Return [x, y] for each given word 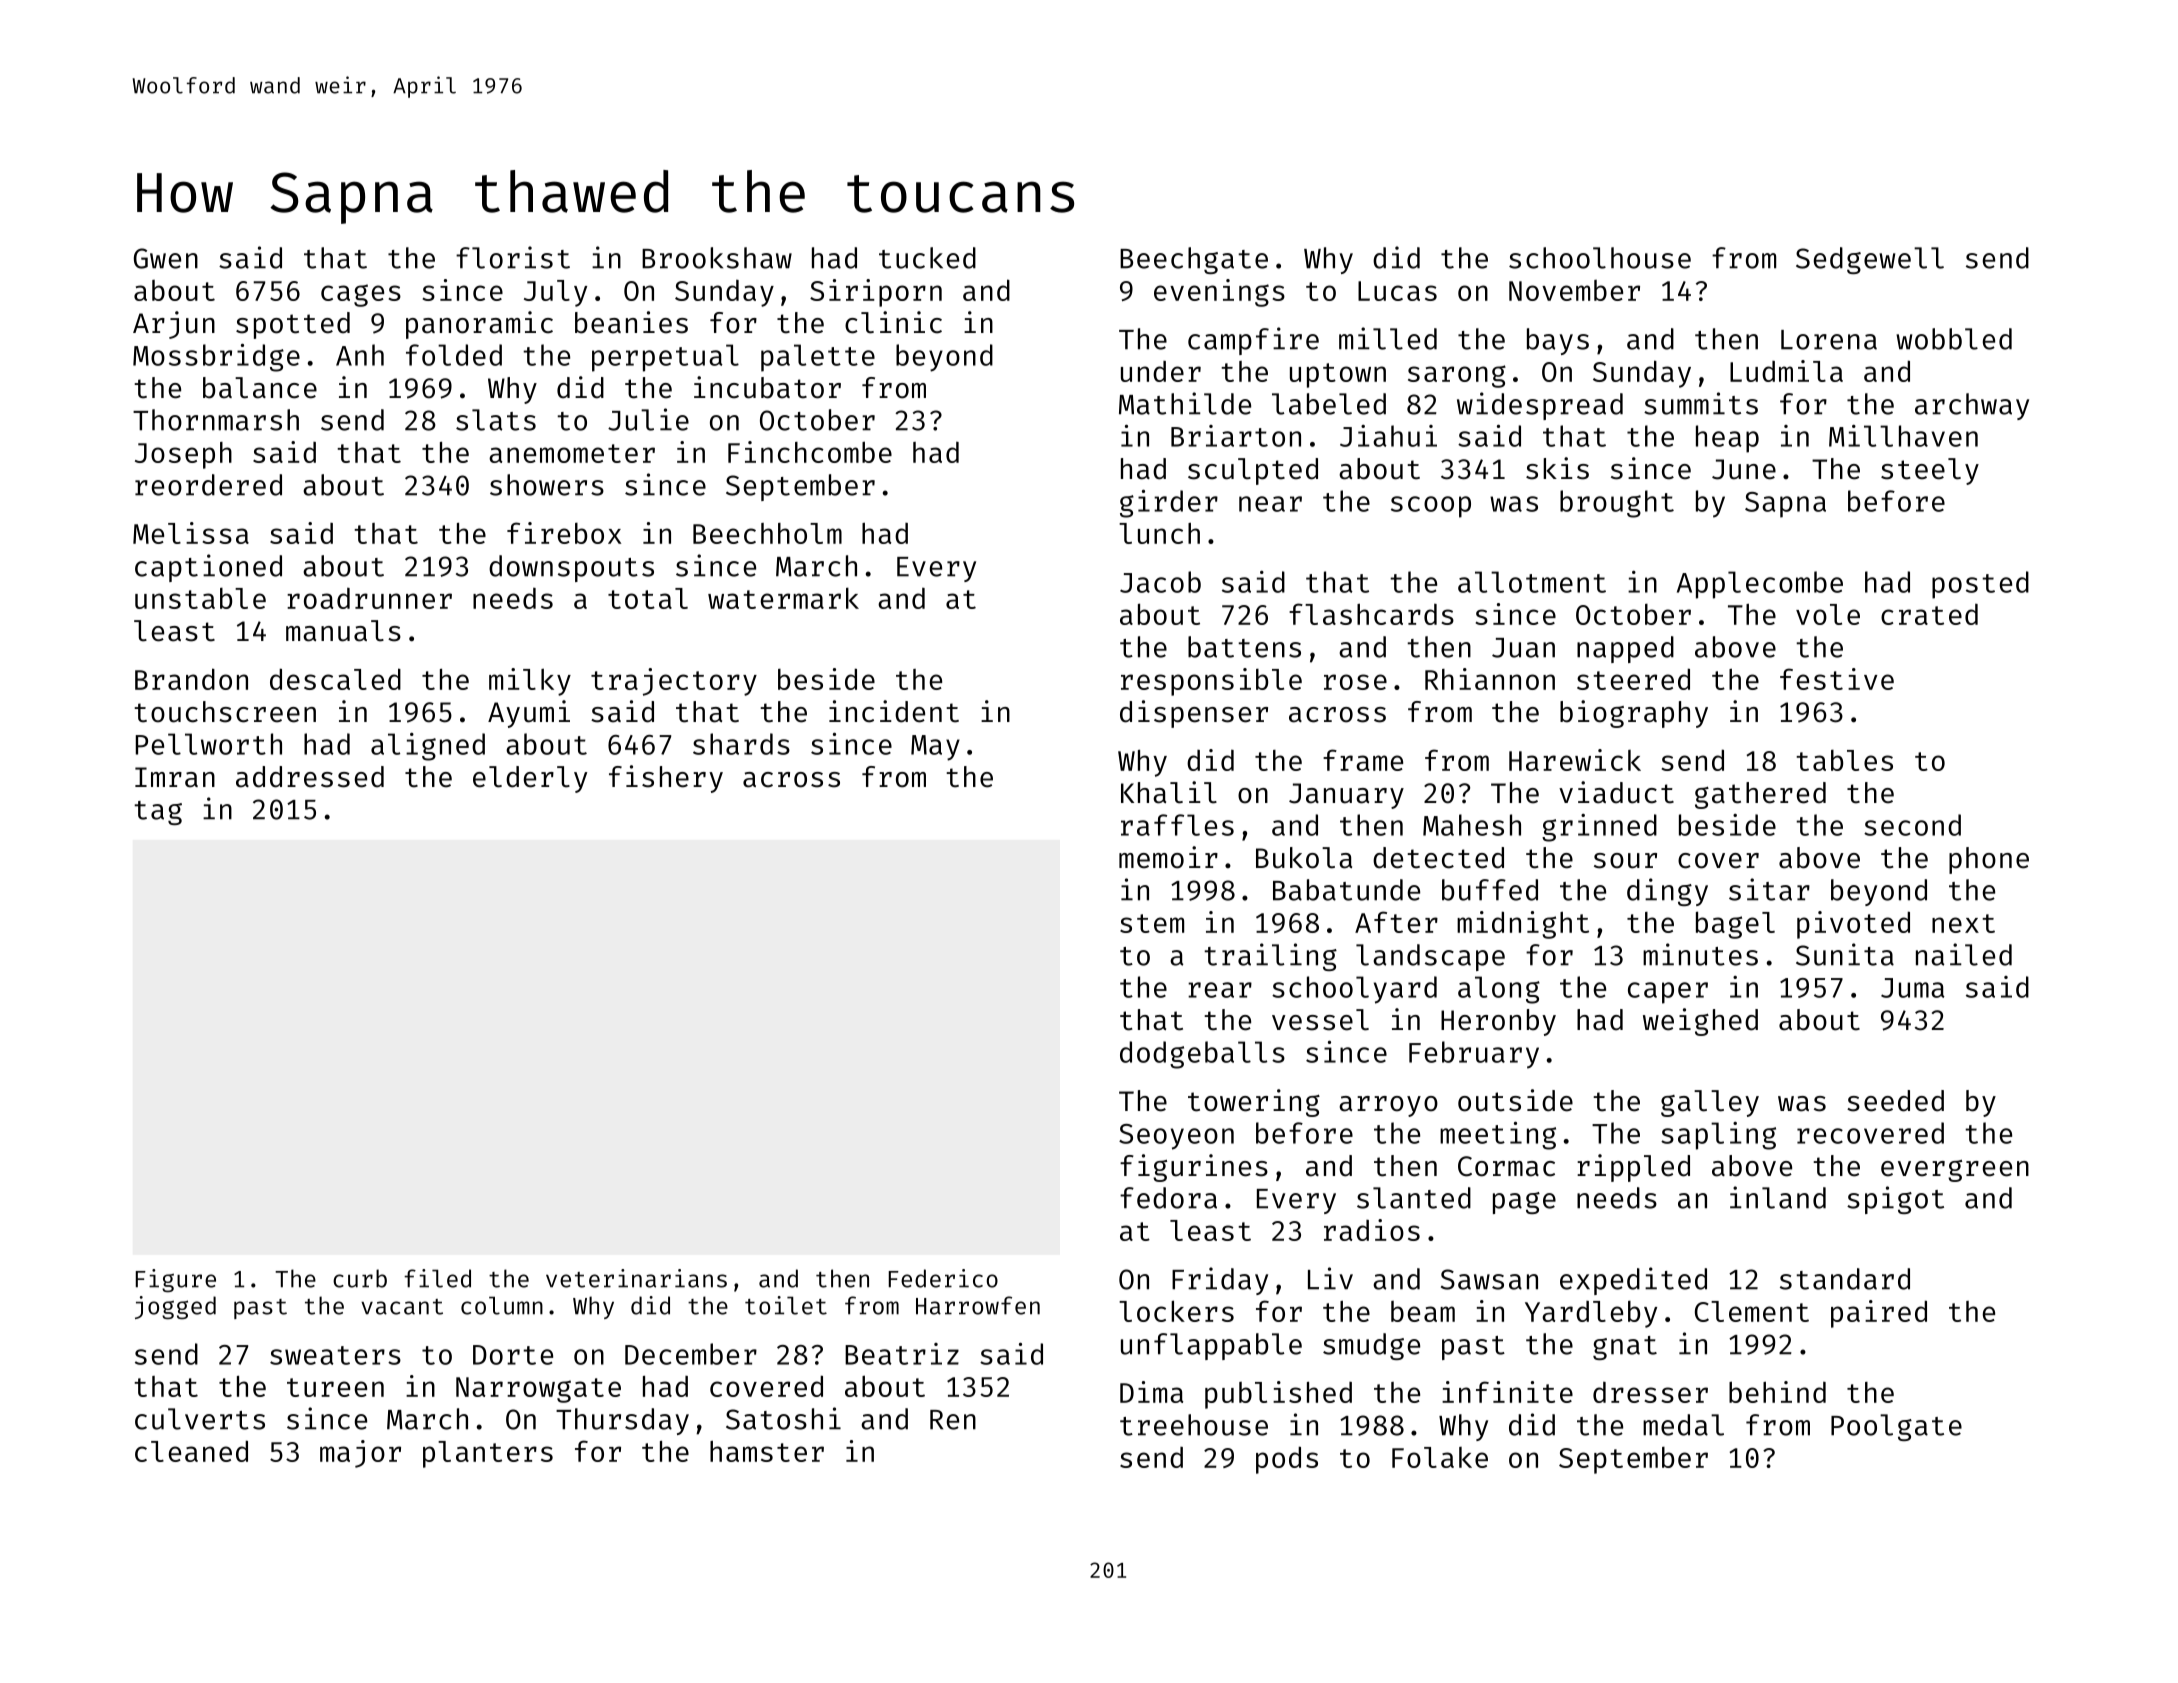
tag [158, 813]
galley [1710, 1103]
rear [1220, 990]
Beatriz [902, 1354]
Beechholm [767, 533]
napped [1625, 649]
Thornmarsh [216, 420]
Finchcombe [810, 452]
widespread [1540, 406]
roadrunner [369, 598]
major [360, 1454]
